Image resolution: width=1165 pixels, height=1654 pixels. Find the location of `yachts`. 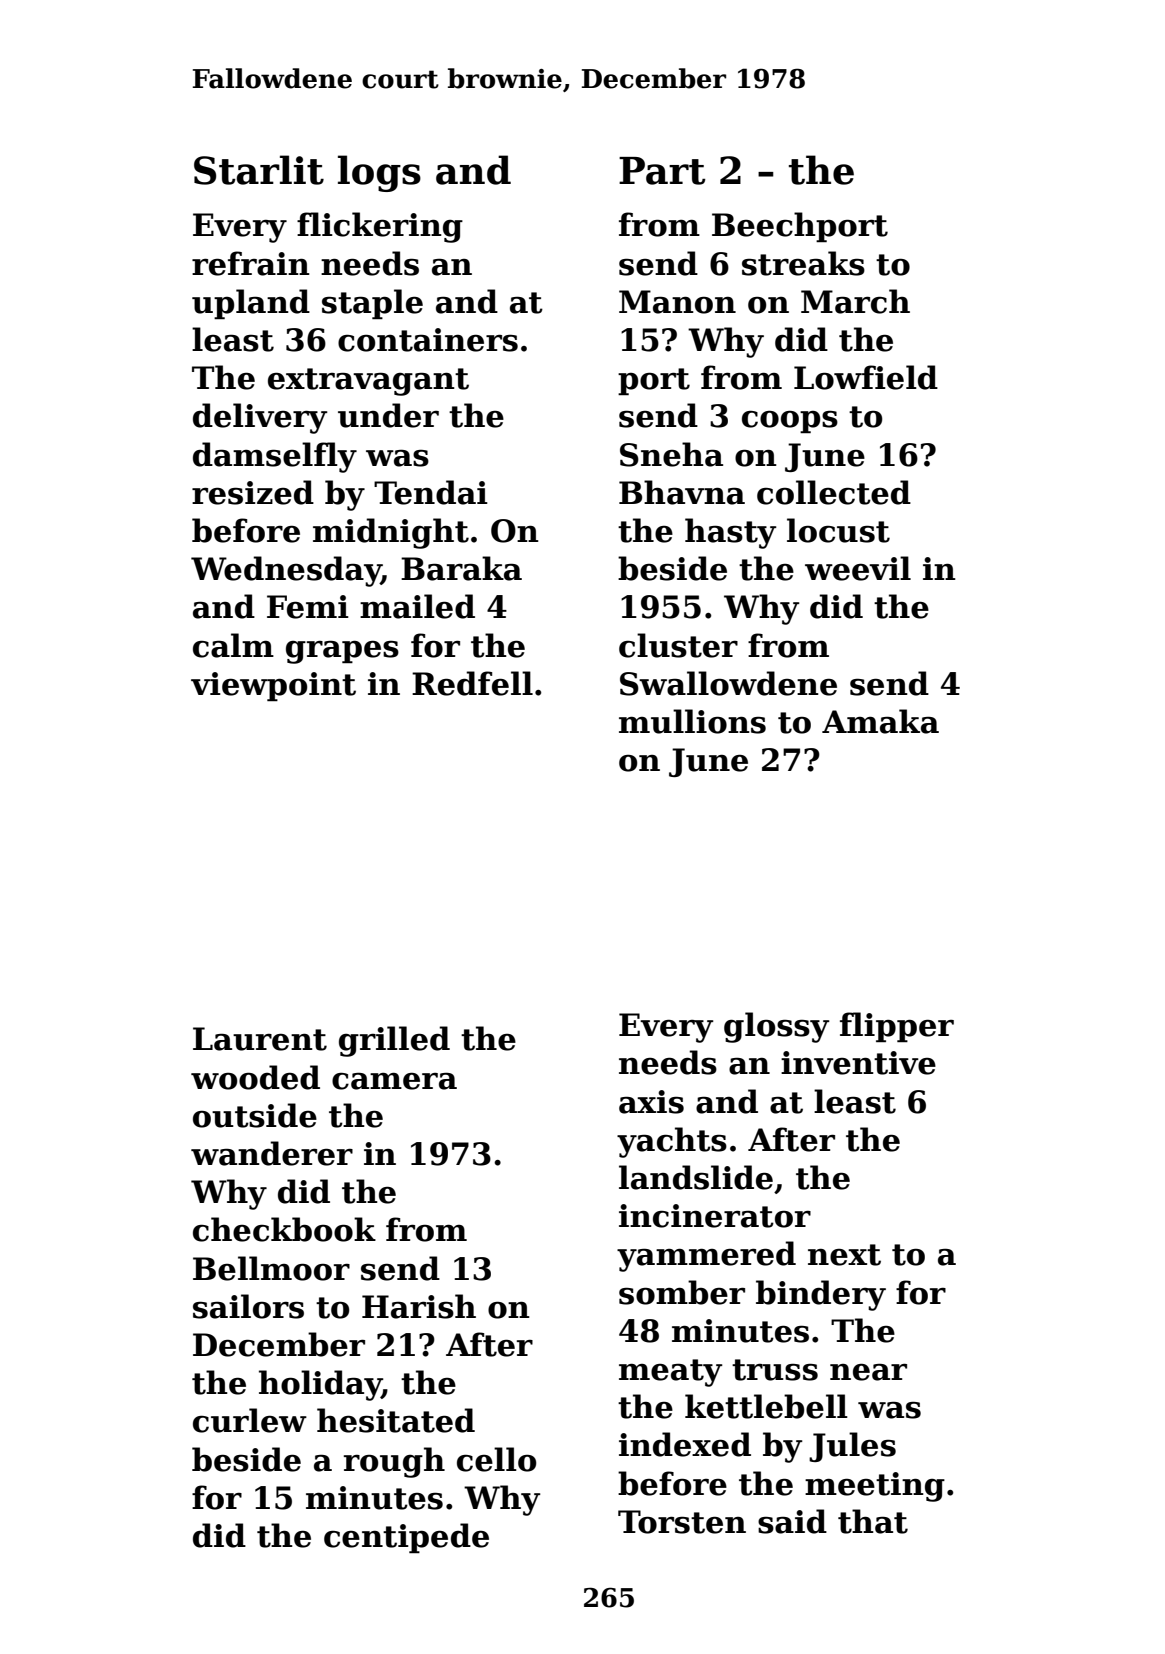

yachts is located at coordinates (672, 1142).
